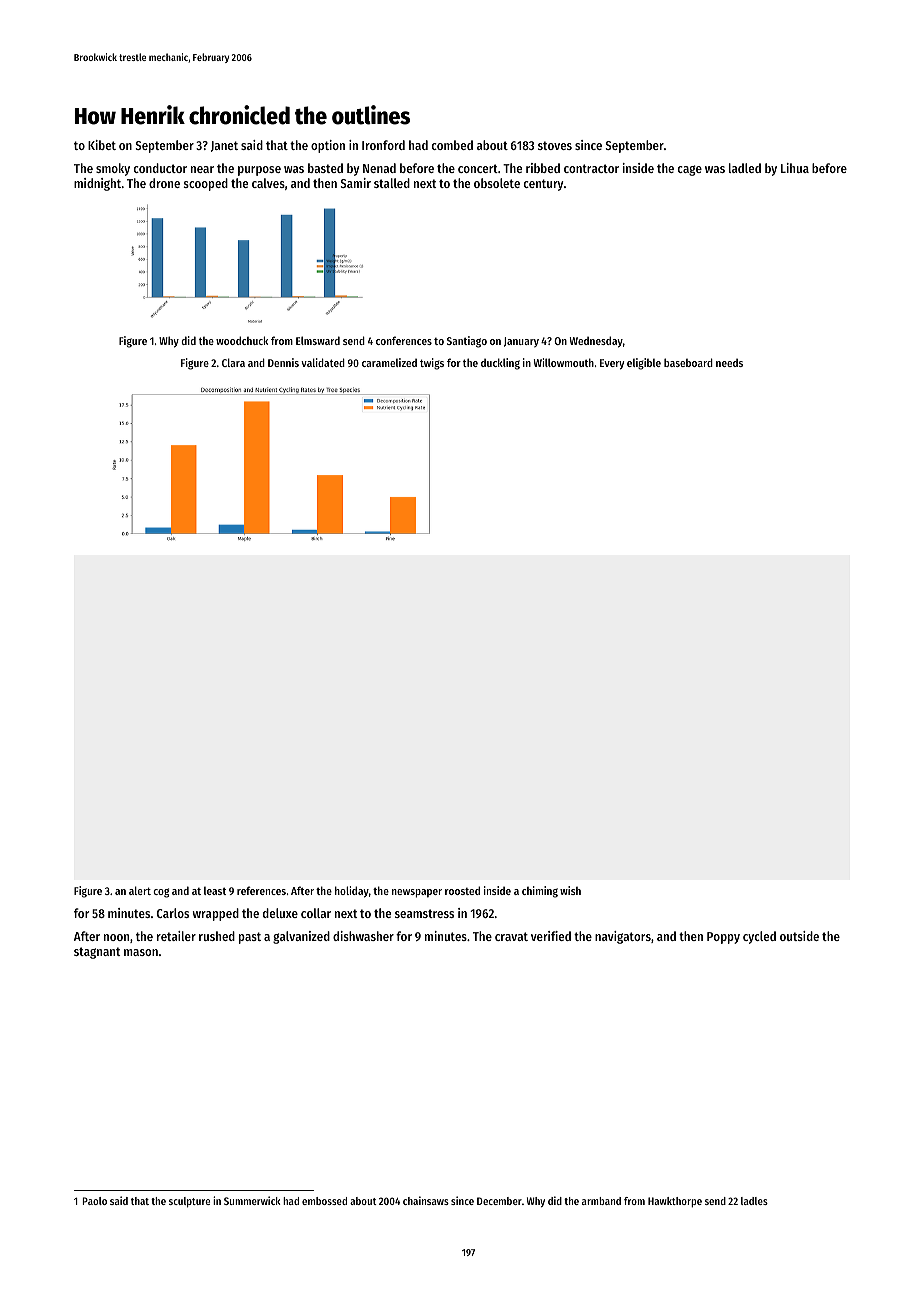  I want to click on Clara, so click(233, 362).
